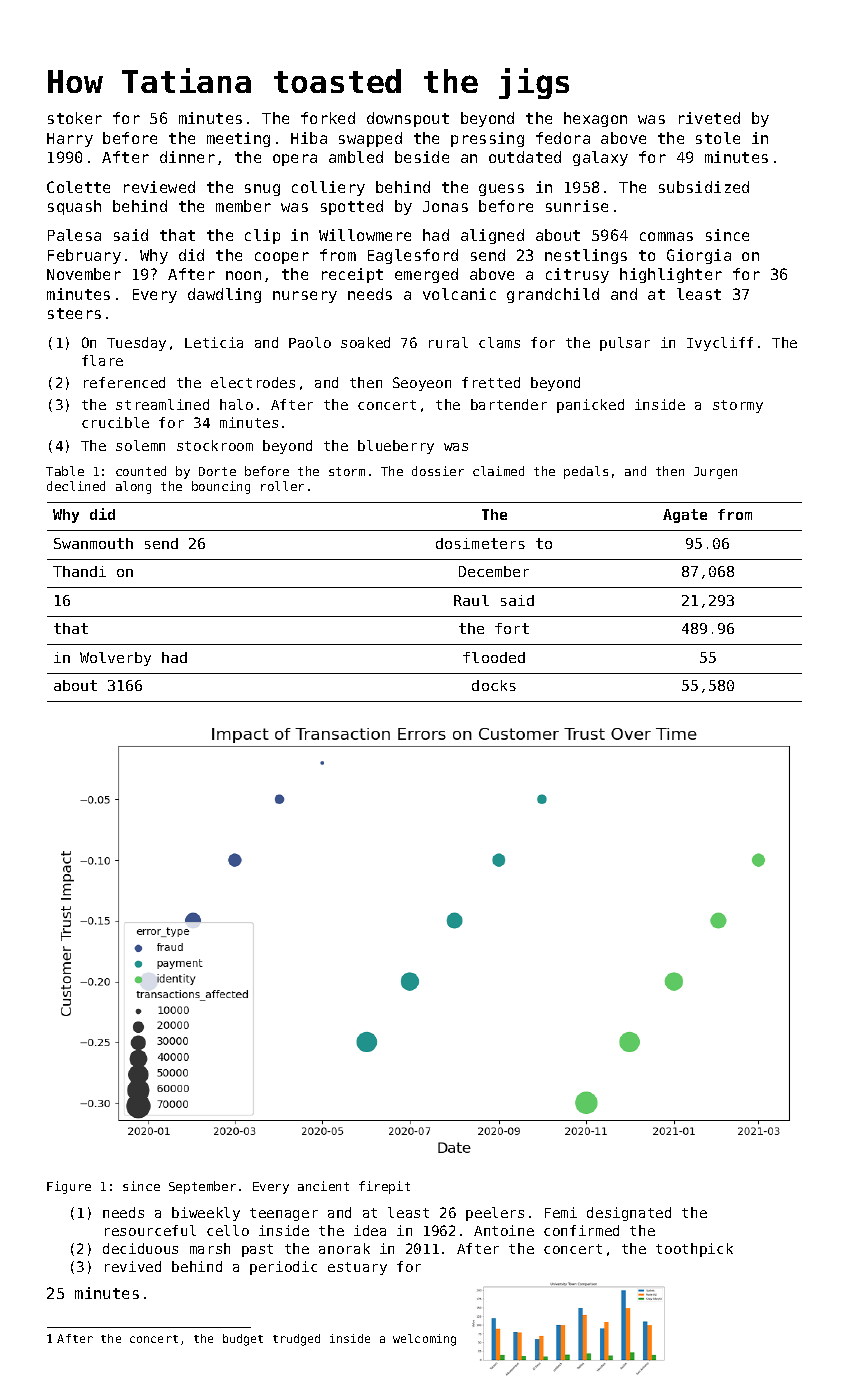 The height and width of the image is (1400, 849). What do you see at coordinates (424, 1340) in the image?
I see `welcoming` at bounding box center [424, 1340].
